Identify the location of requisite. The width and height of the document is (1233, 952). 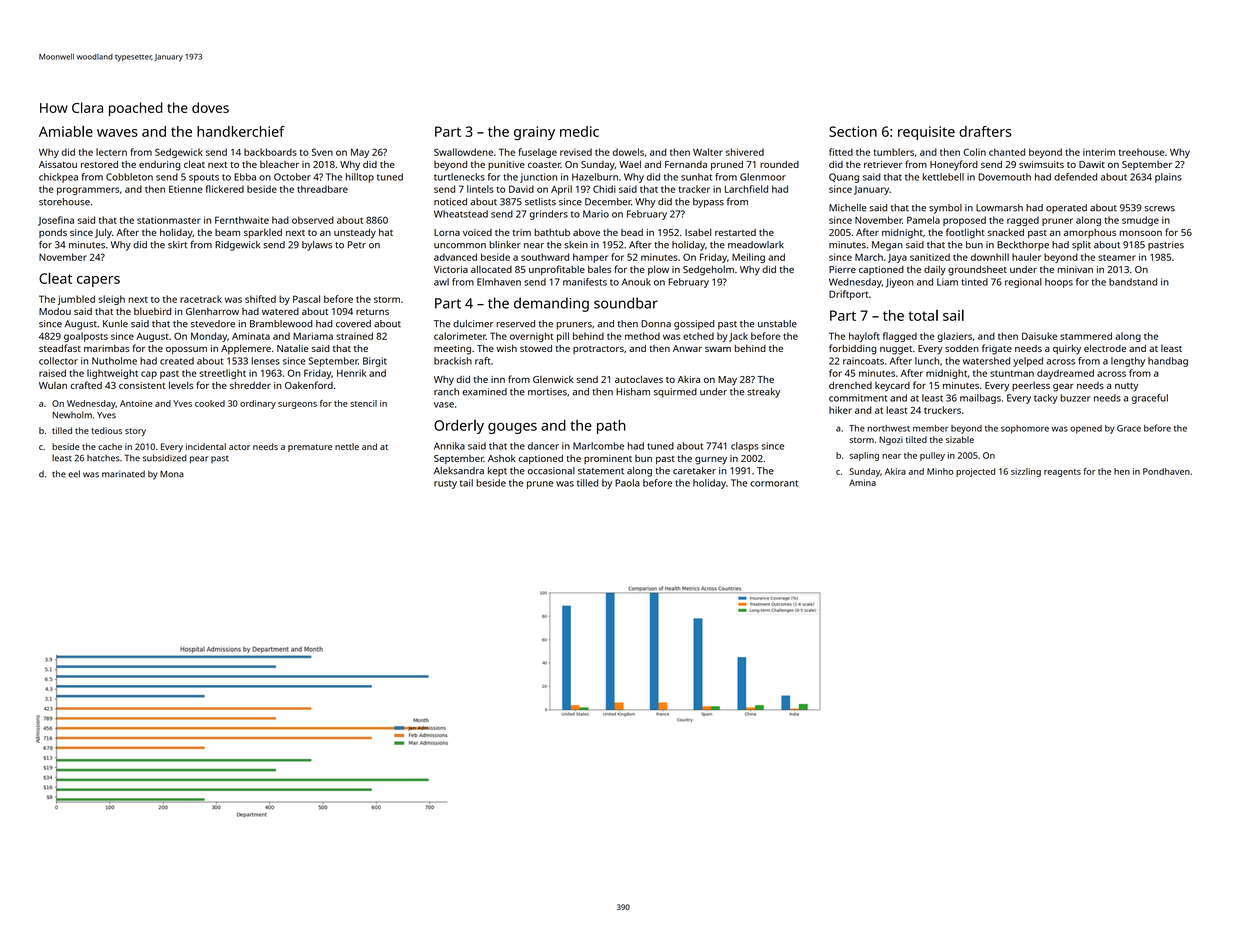
(926, 133).
